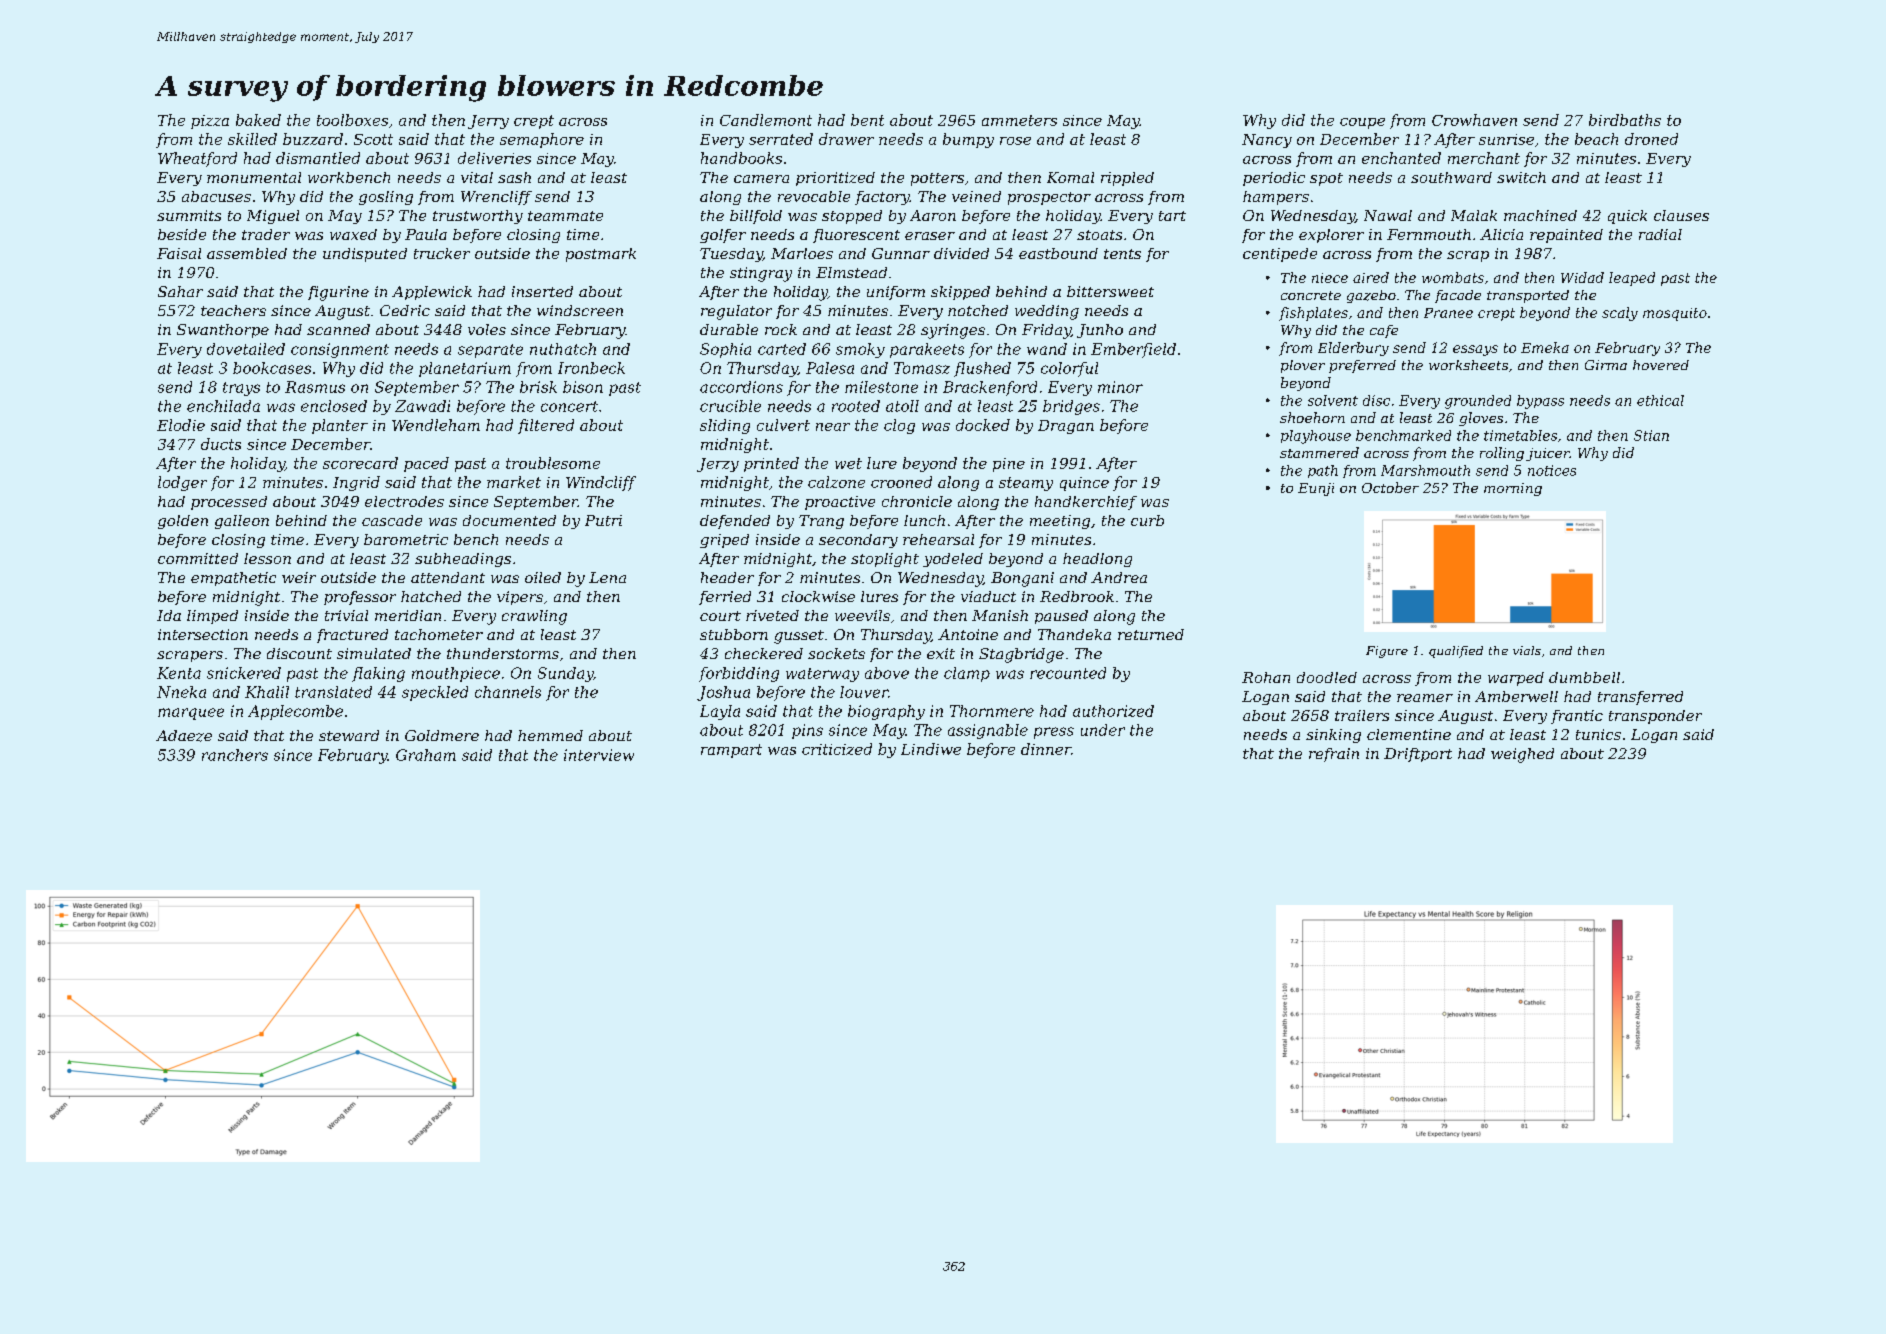  I want to click on rehearsal, so click(938, 539).
